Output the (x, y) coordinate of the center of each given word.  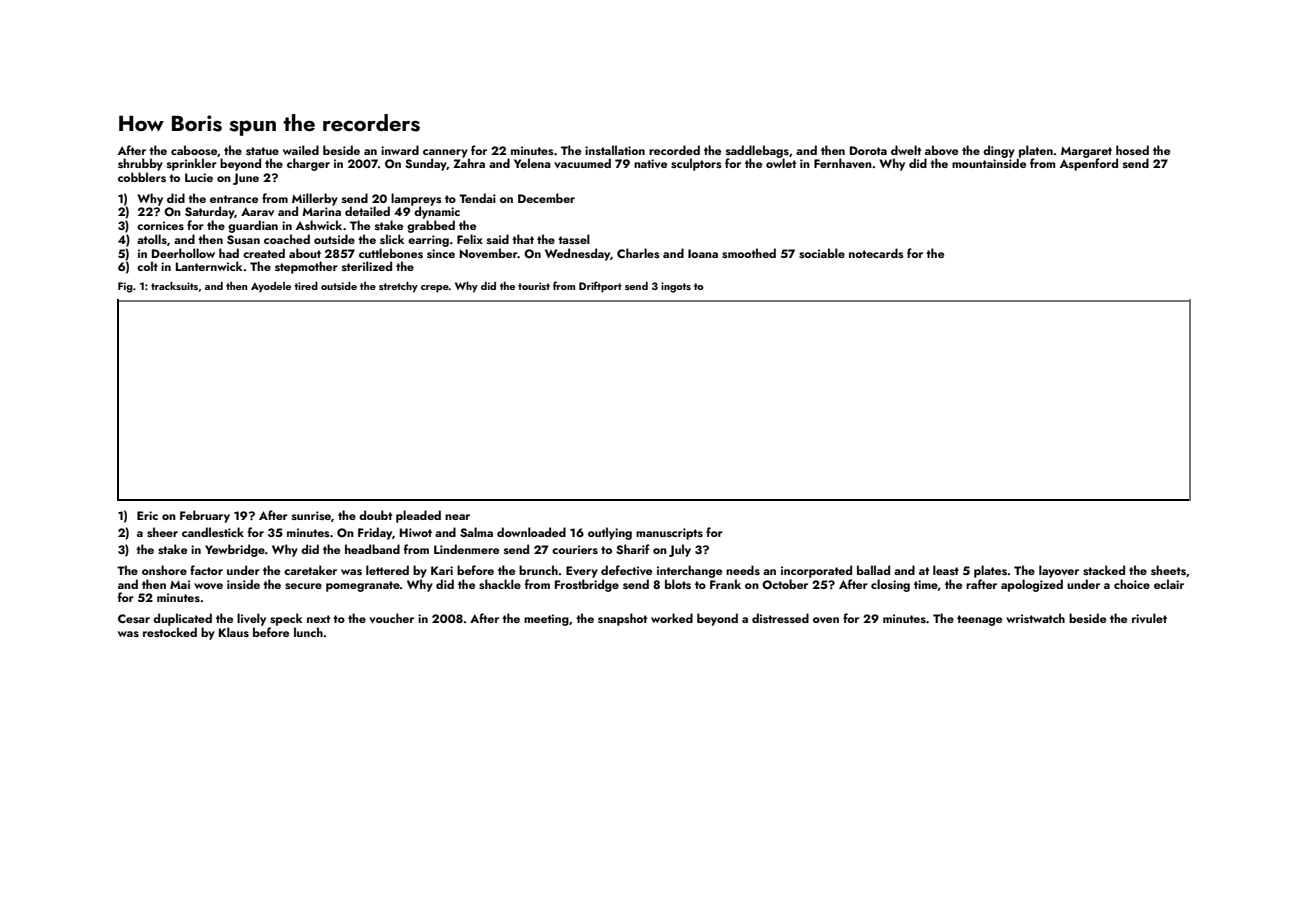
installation (615, 150)
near (457, 517)
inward (400, 150)
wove (208, 586)
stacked (1104, 570)
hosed (1132, 150)
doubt (375, 515)
